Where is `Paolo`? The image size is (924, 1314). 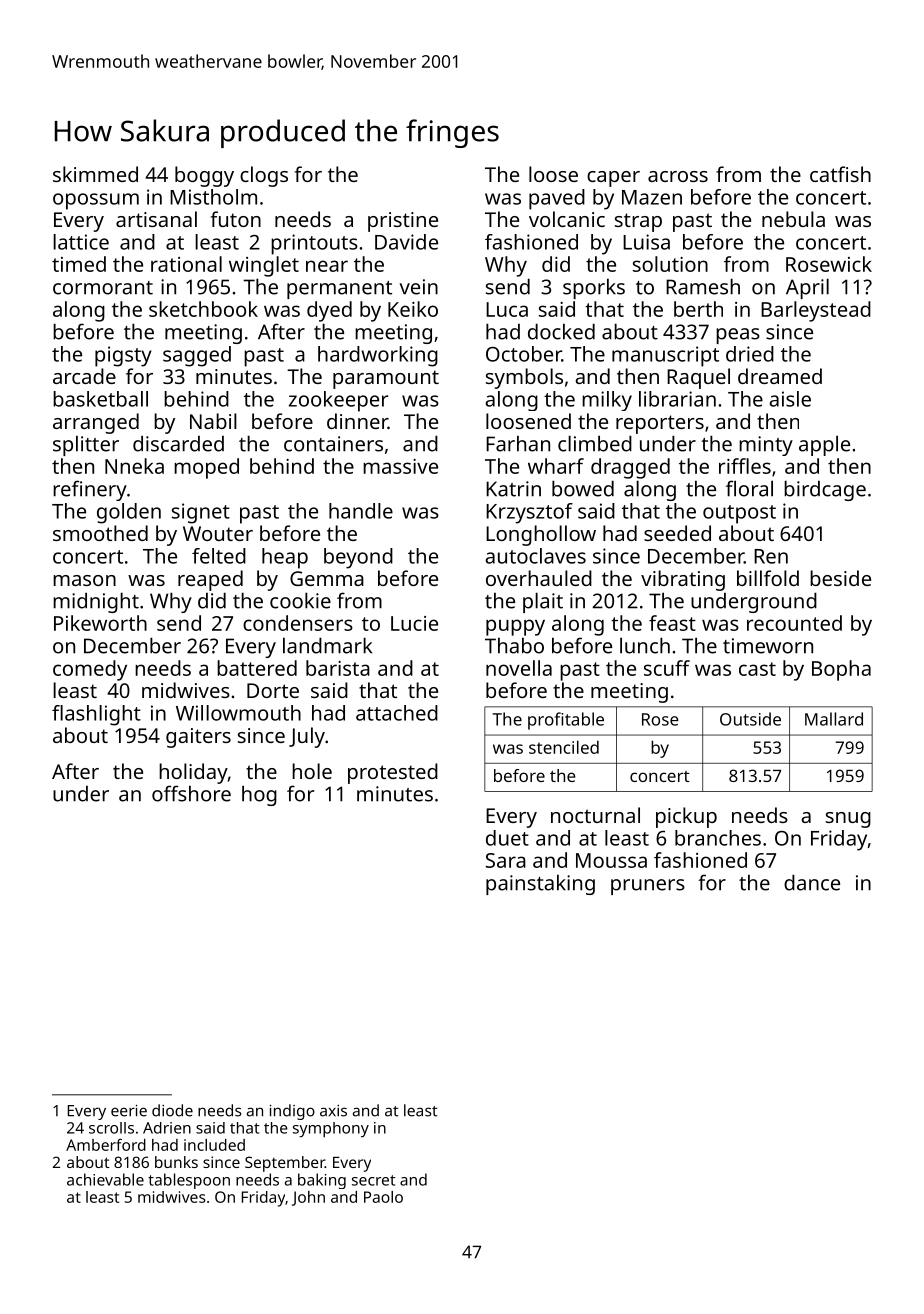 Paolo is located at coordinates (383, 1197).
